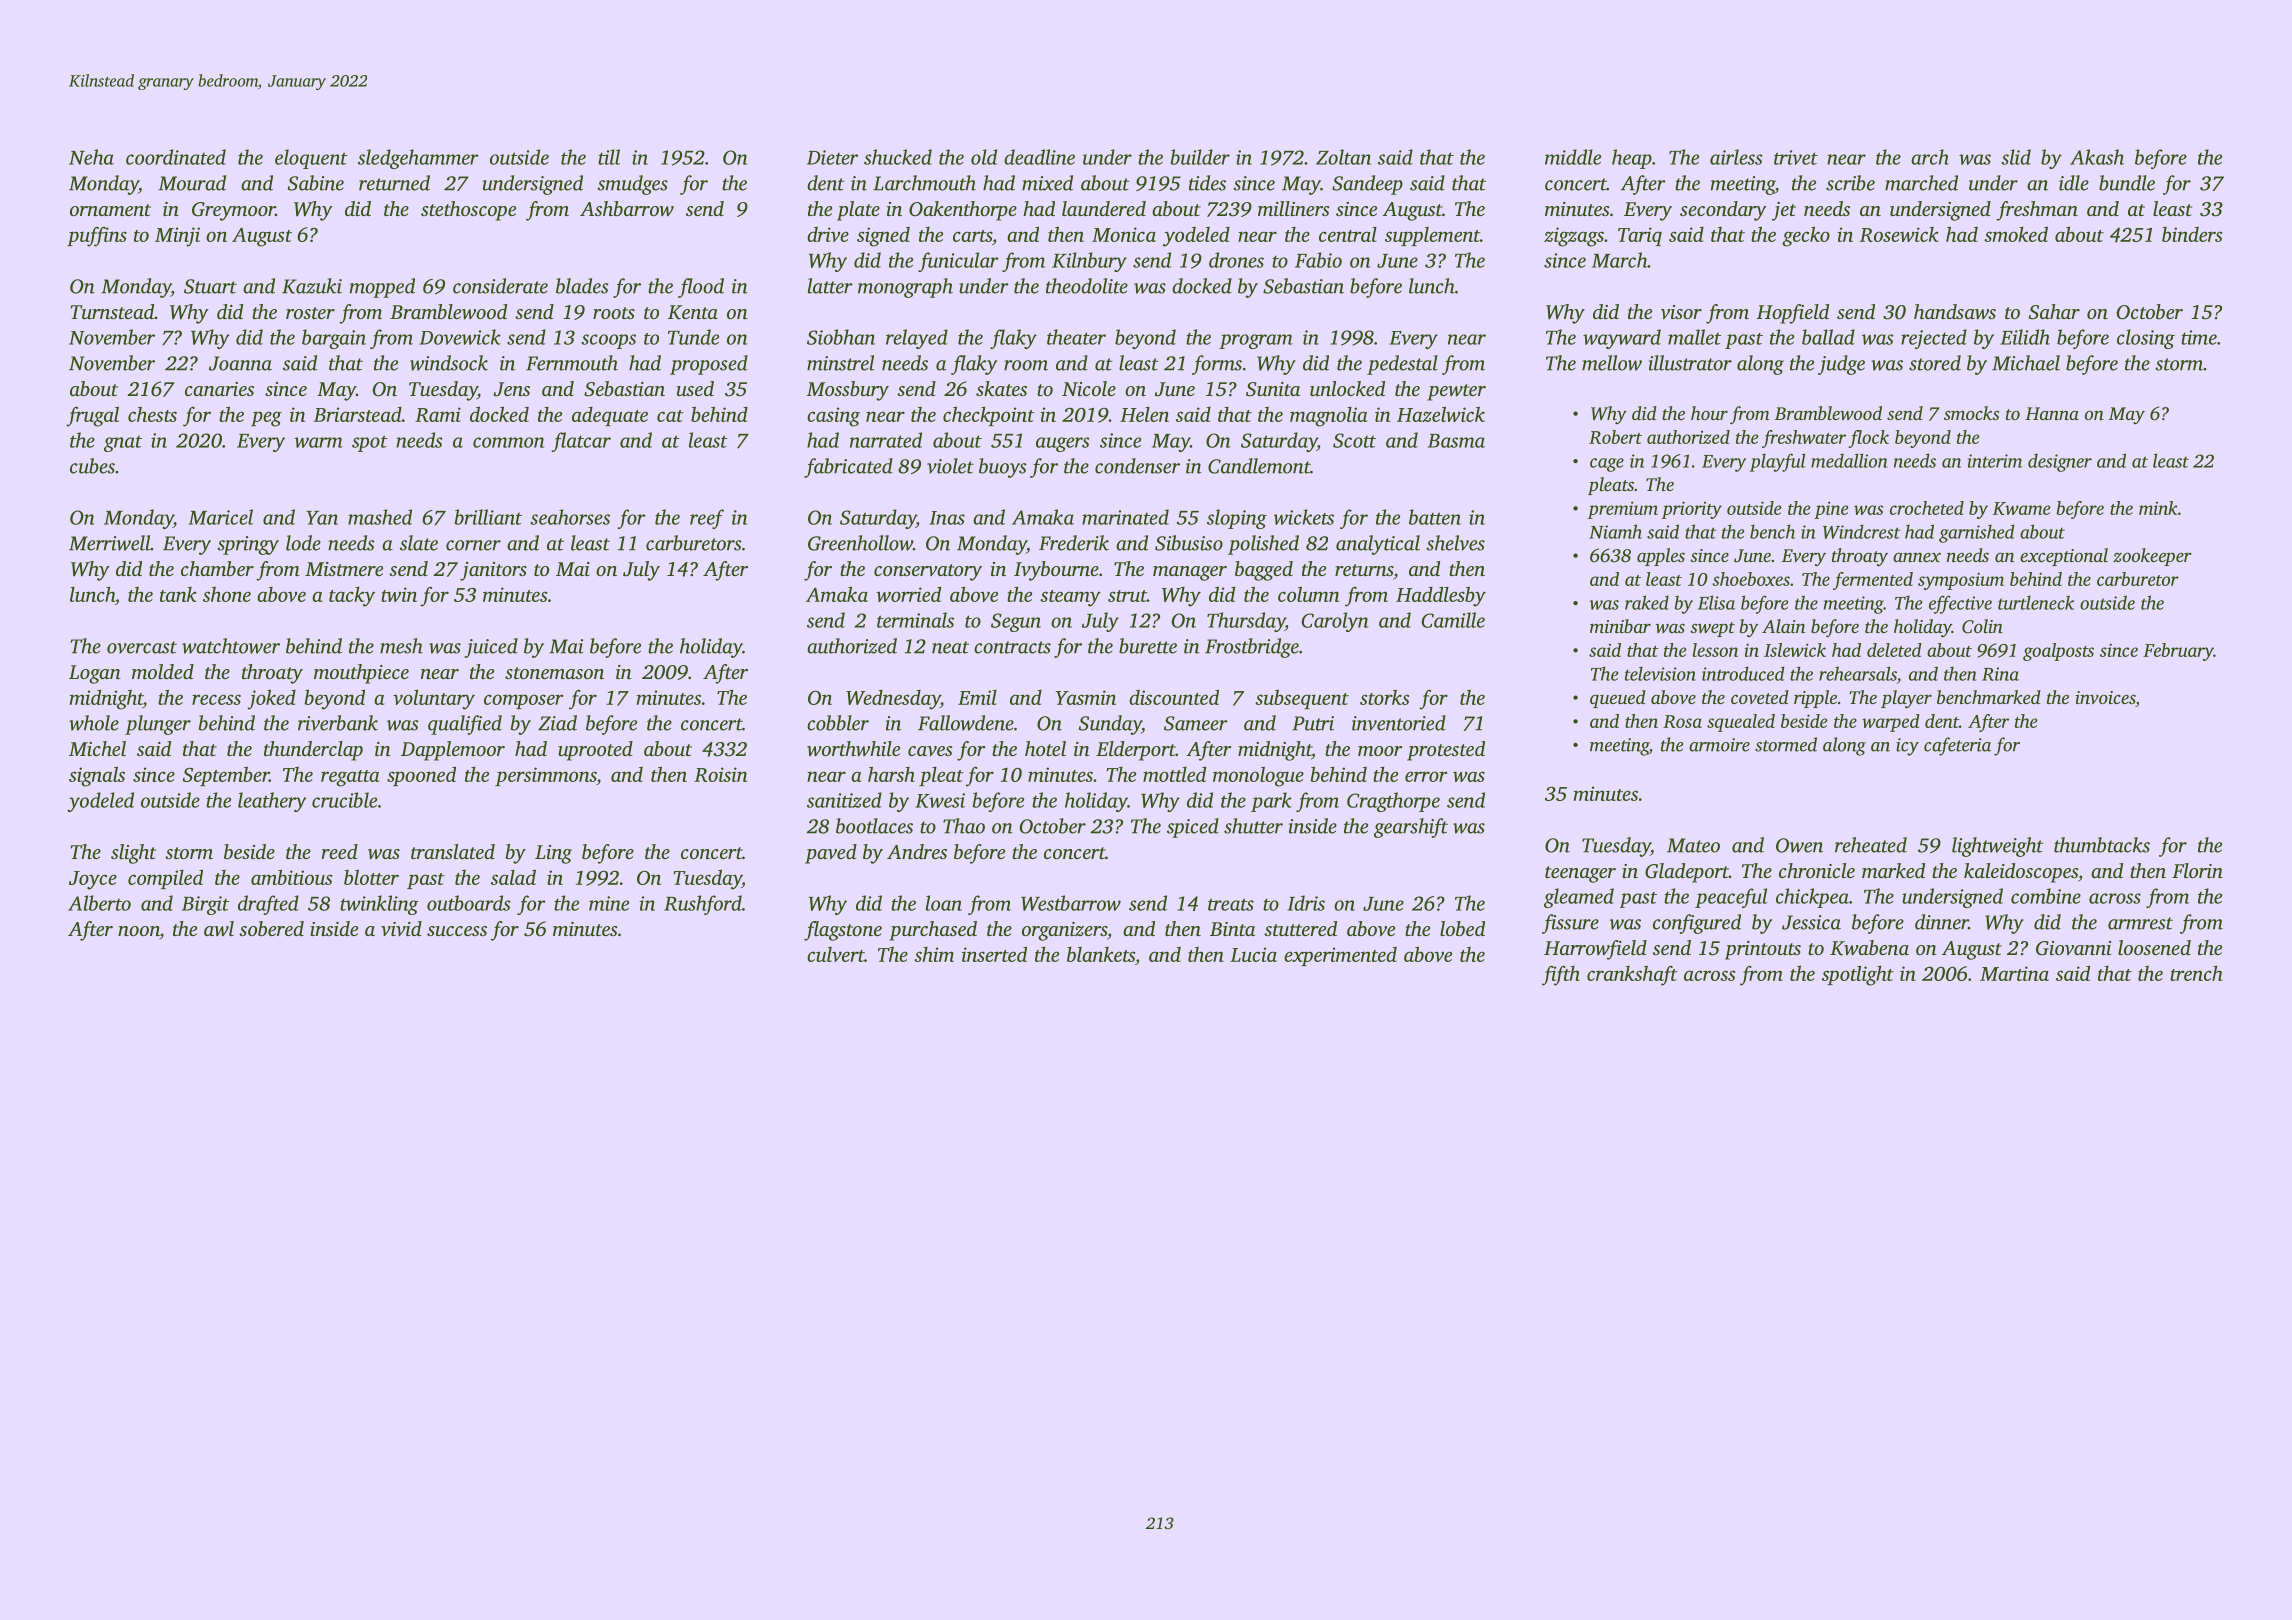 The width and height of the screenshot is (2292, 1620). What do you see at coordinates (2178, 652) in the screenshot?
I see `February` at bounding box center [2178, 652].
